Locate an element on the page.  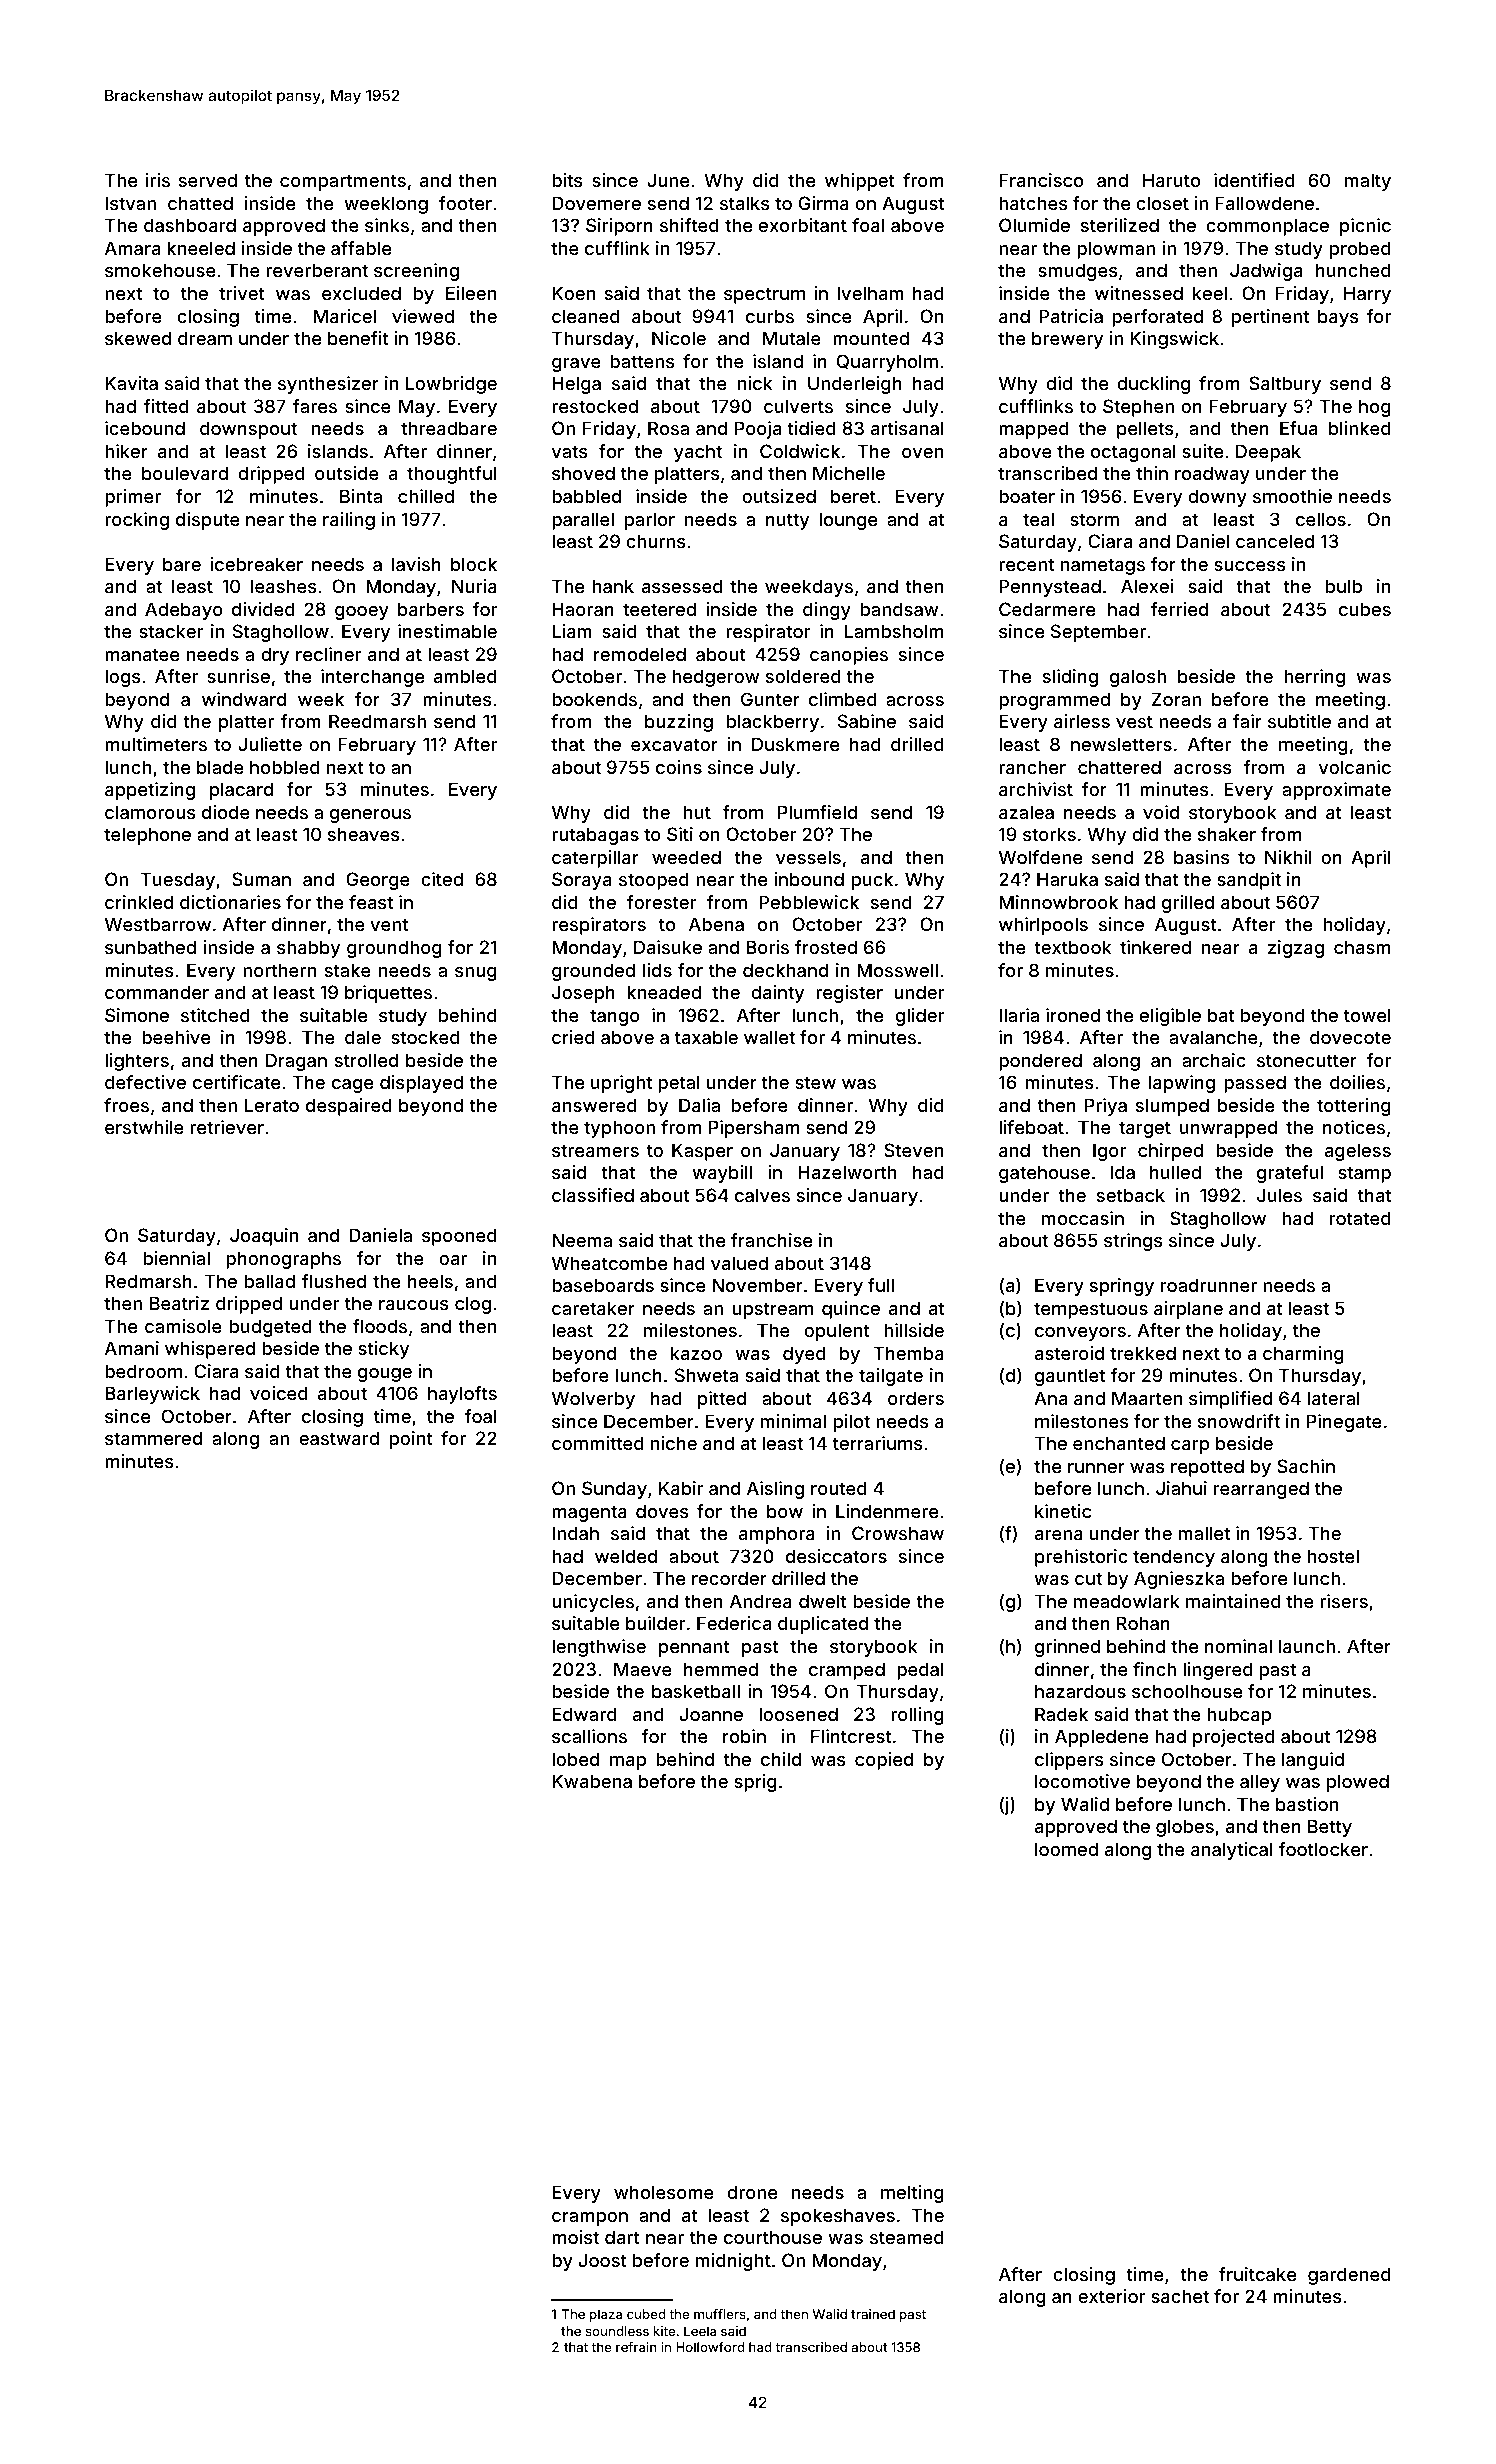
eastward is located at coordinates (339, 1438).
